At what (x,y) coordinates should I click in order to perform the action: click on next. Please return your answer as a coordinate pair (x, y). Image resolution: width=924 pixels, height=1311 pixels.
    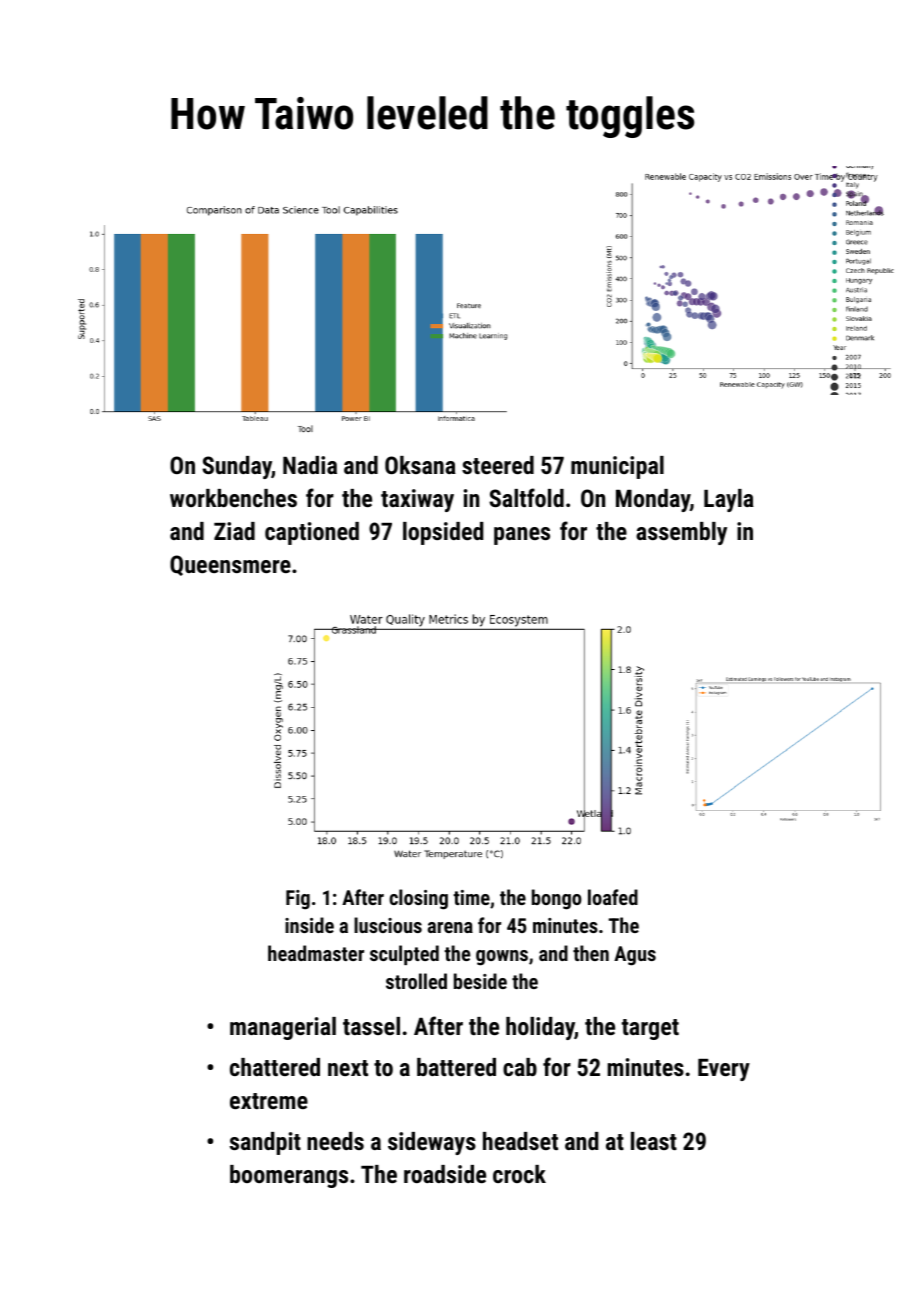
    Looking at the image, I should click on (348, 1068).
